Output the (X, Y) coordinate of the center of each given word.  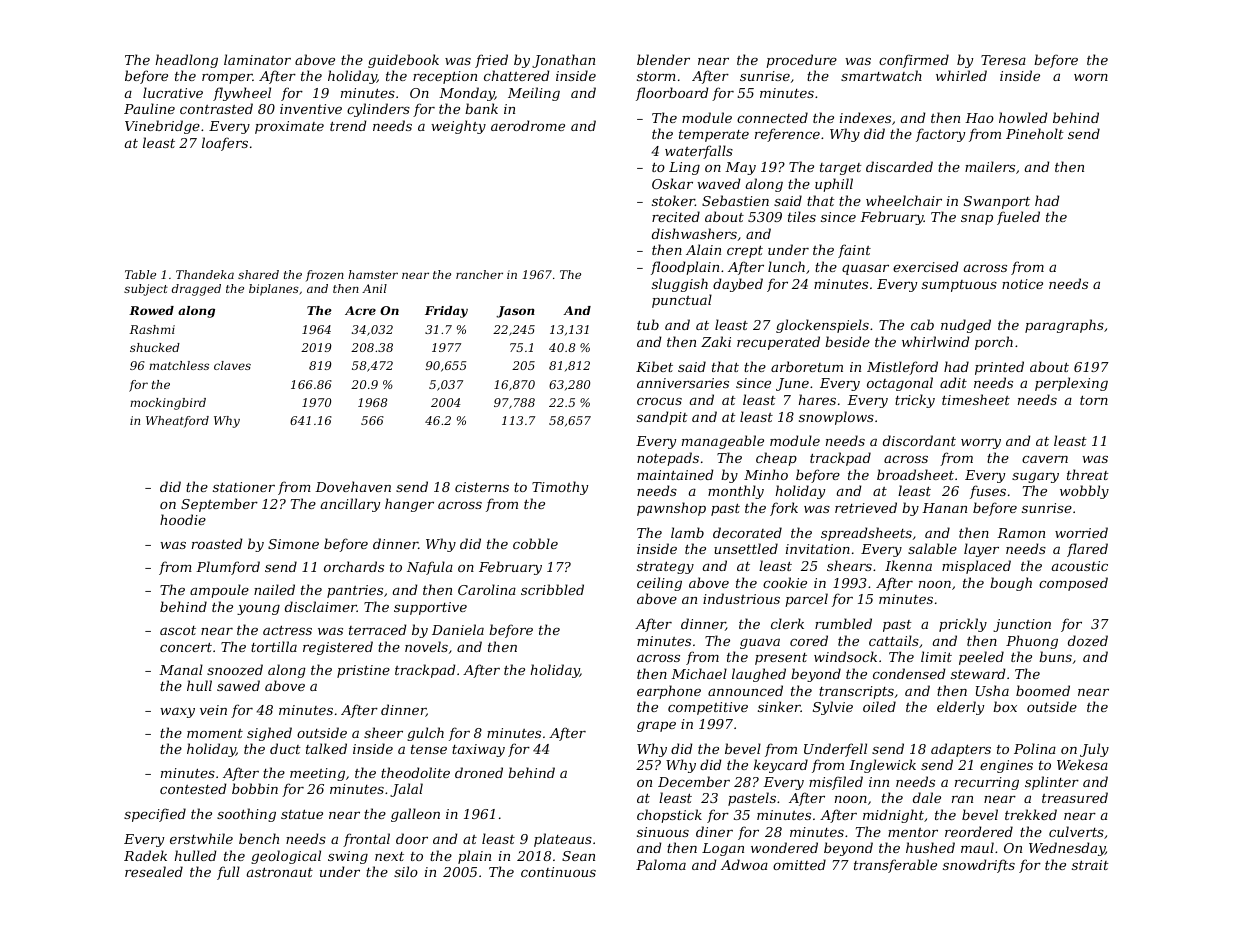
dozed (1088, 641)
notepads (668, 459)
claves (232, 365)
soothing (246, 815)
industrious (741, 598)
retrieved (866, 507)
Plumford (228, 568)
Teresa (1003, 60)
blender (663, 59)
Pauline (149, 108)
